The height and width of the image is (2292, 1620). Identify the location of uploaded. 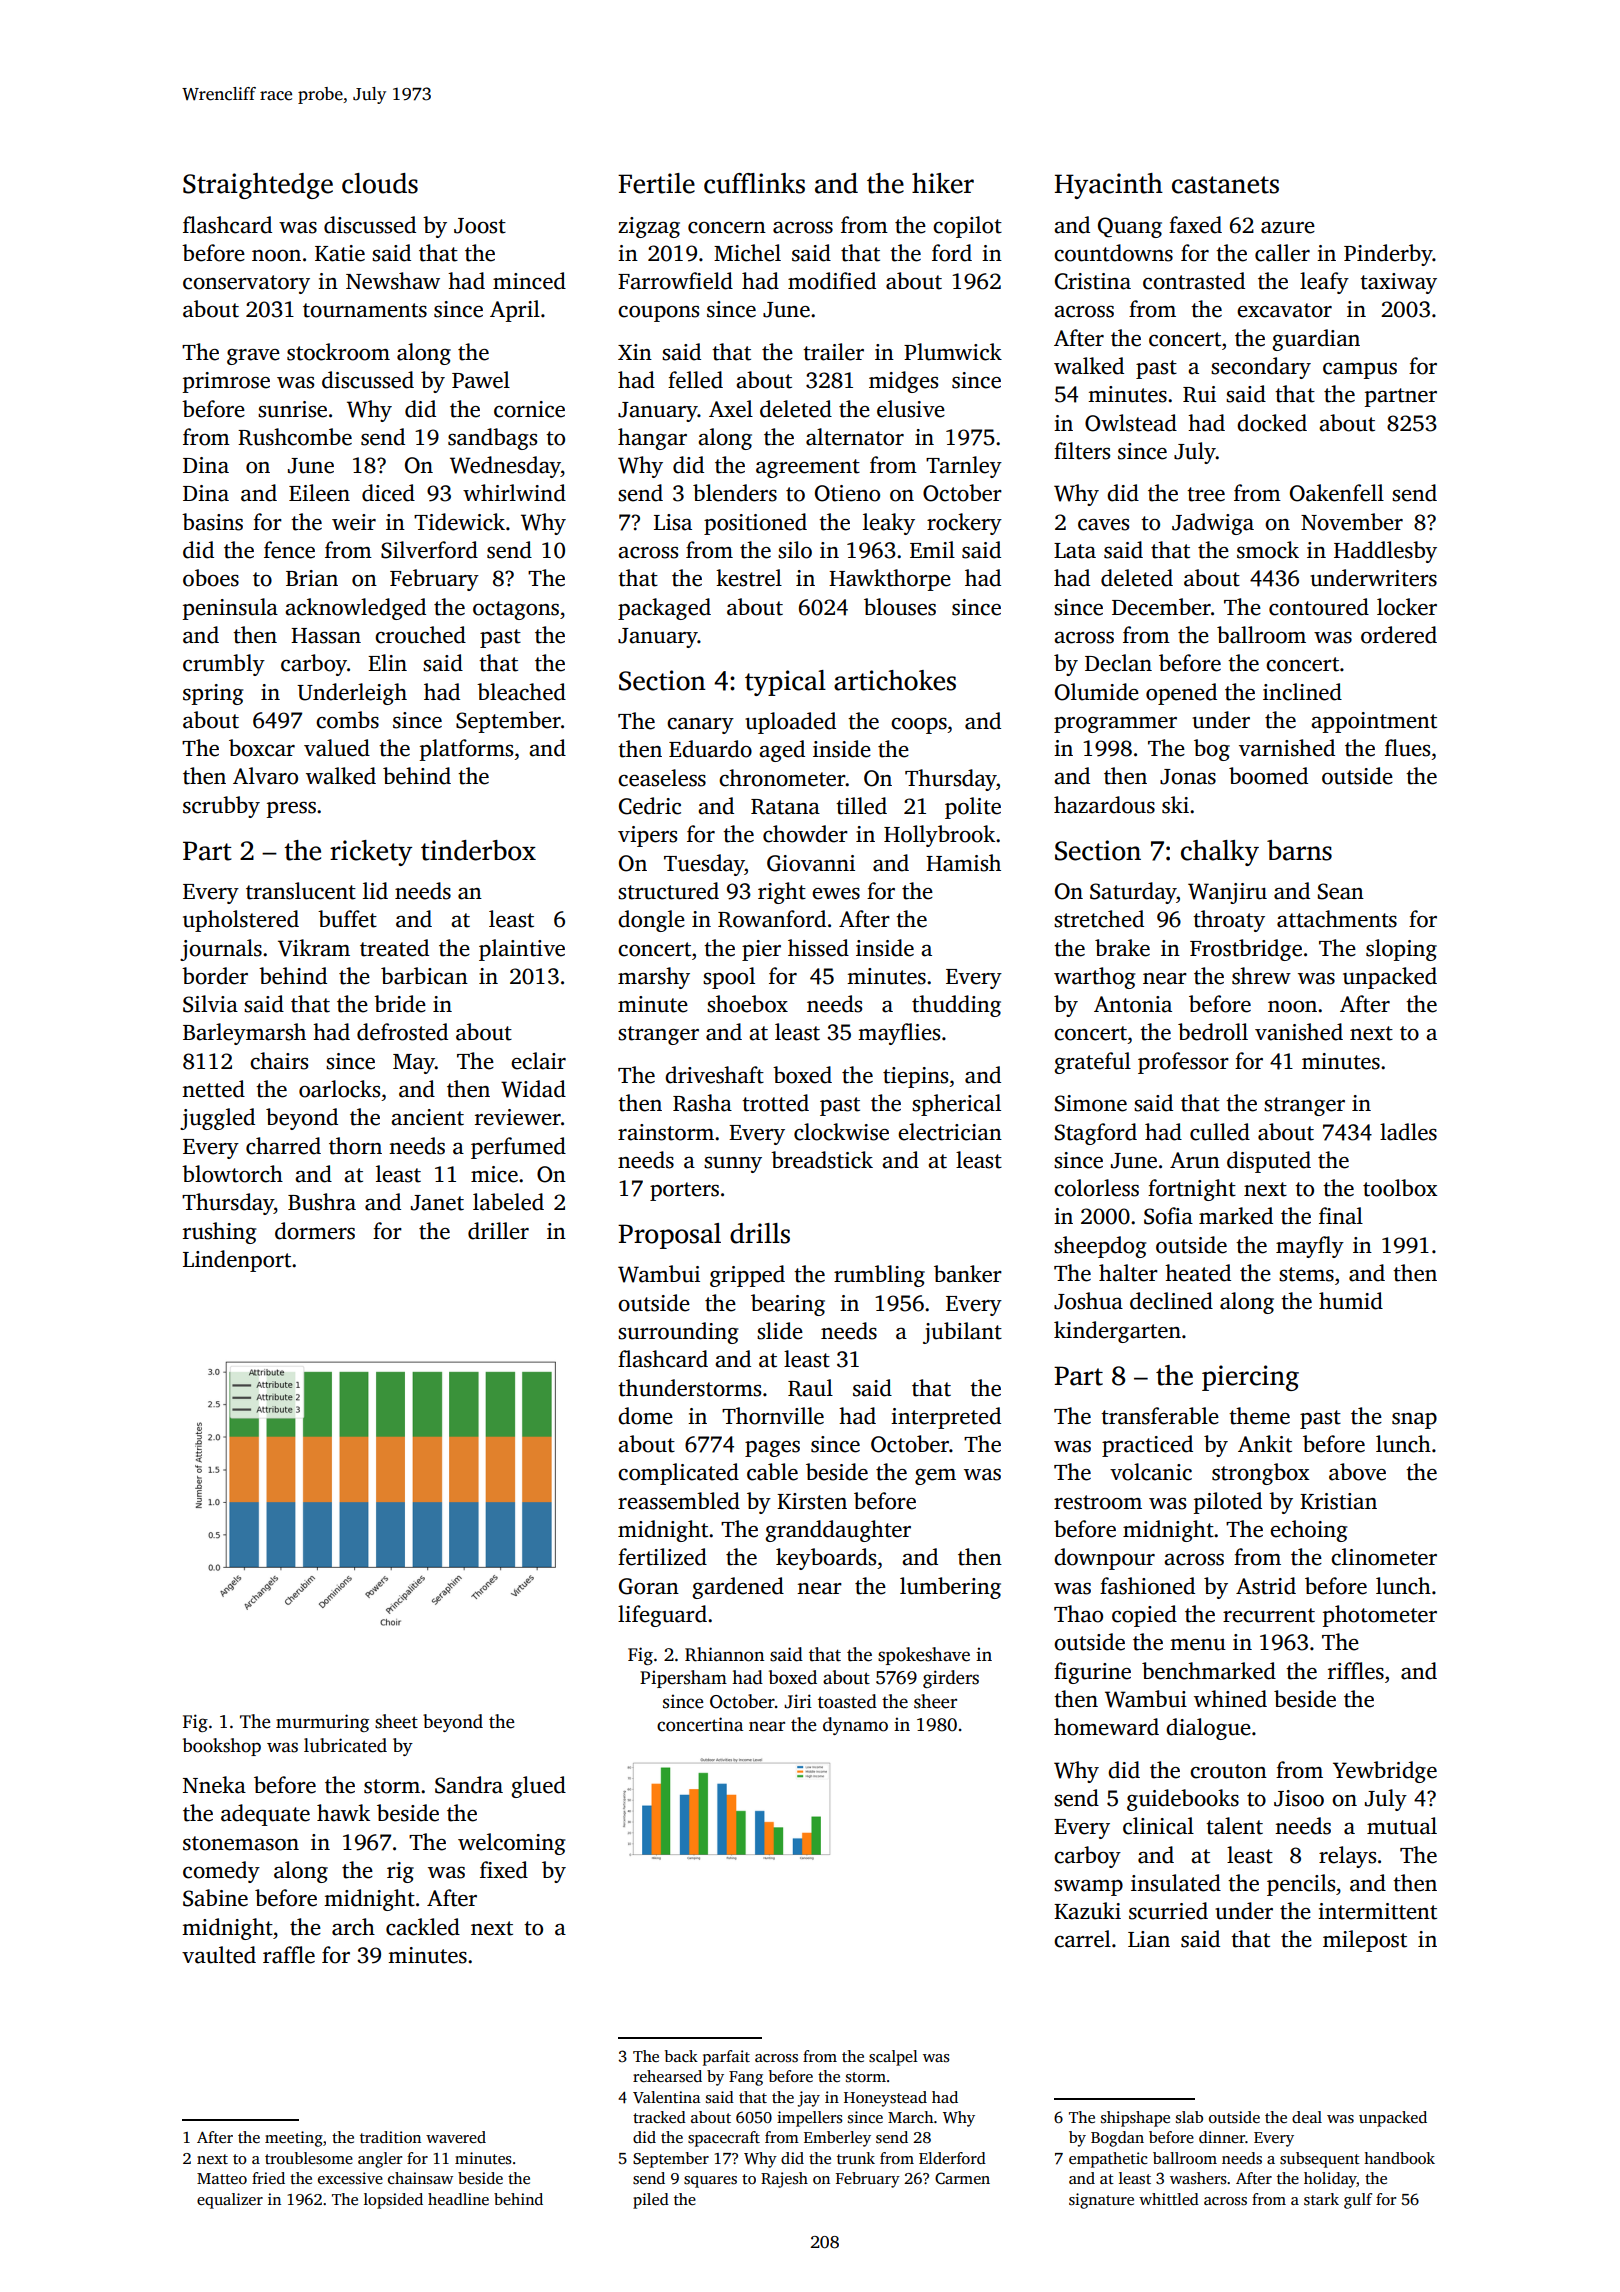
(790, 723).
